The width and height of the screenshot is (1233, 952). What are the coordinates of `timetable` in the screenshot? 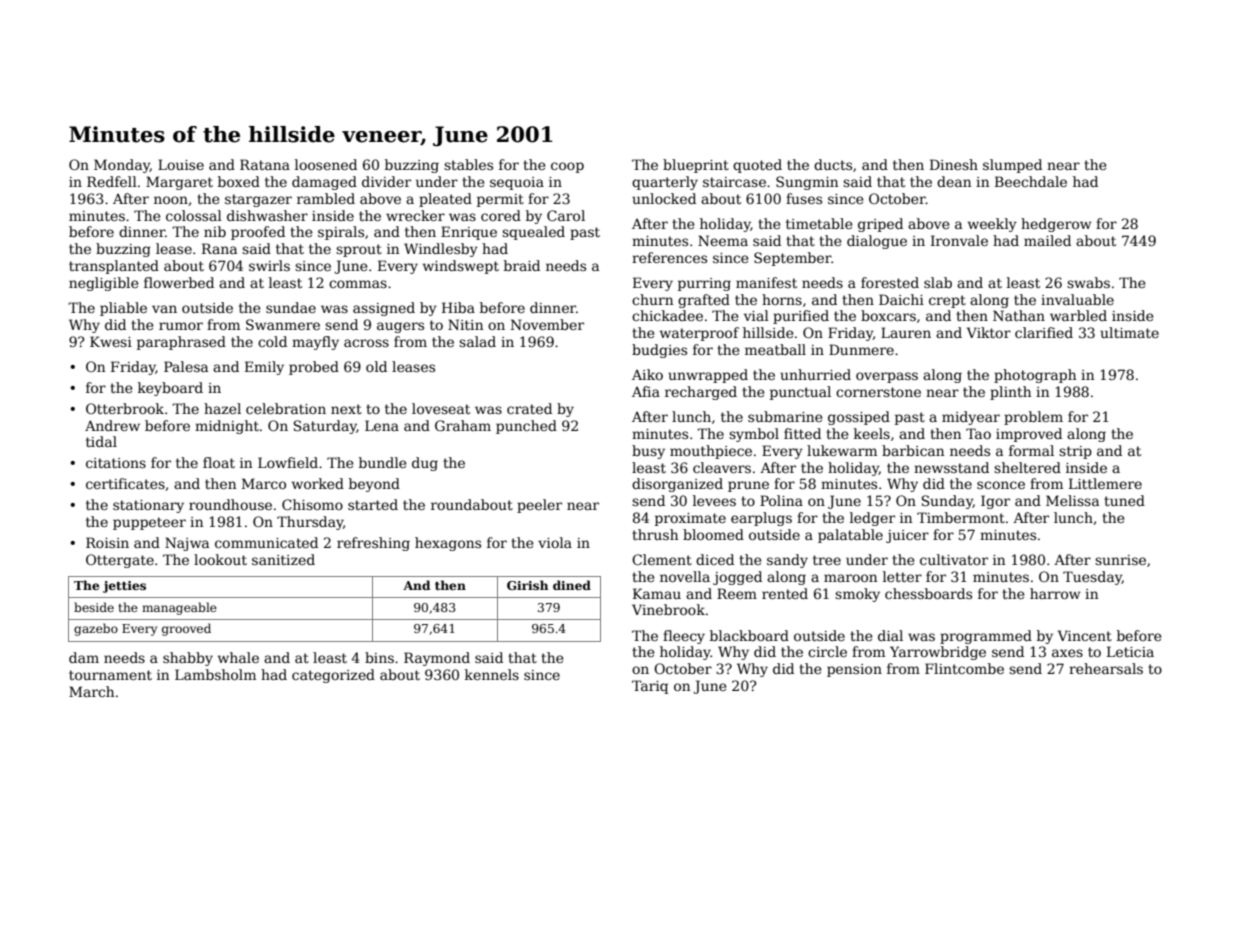 It's located at (819, 223).
